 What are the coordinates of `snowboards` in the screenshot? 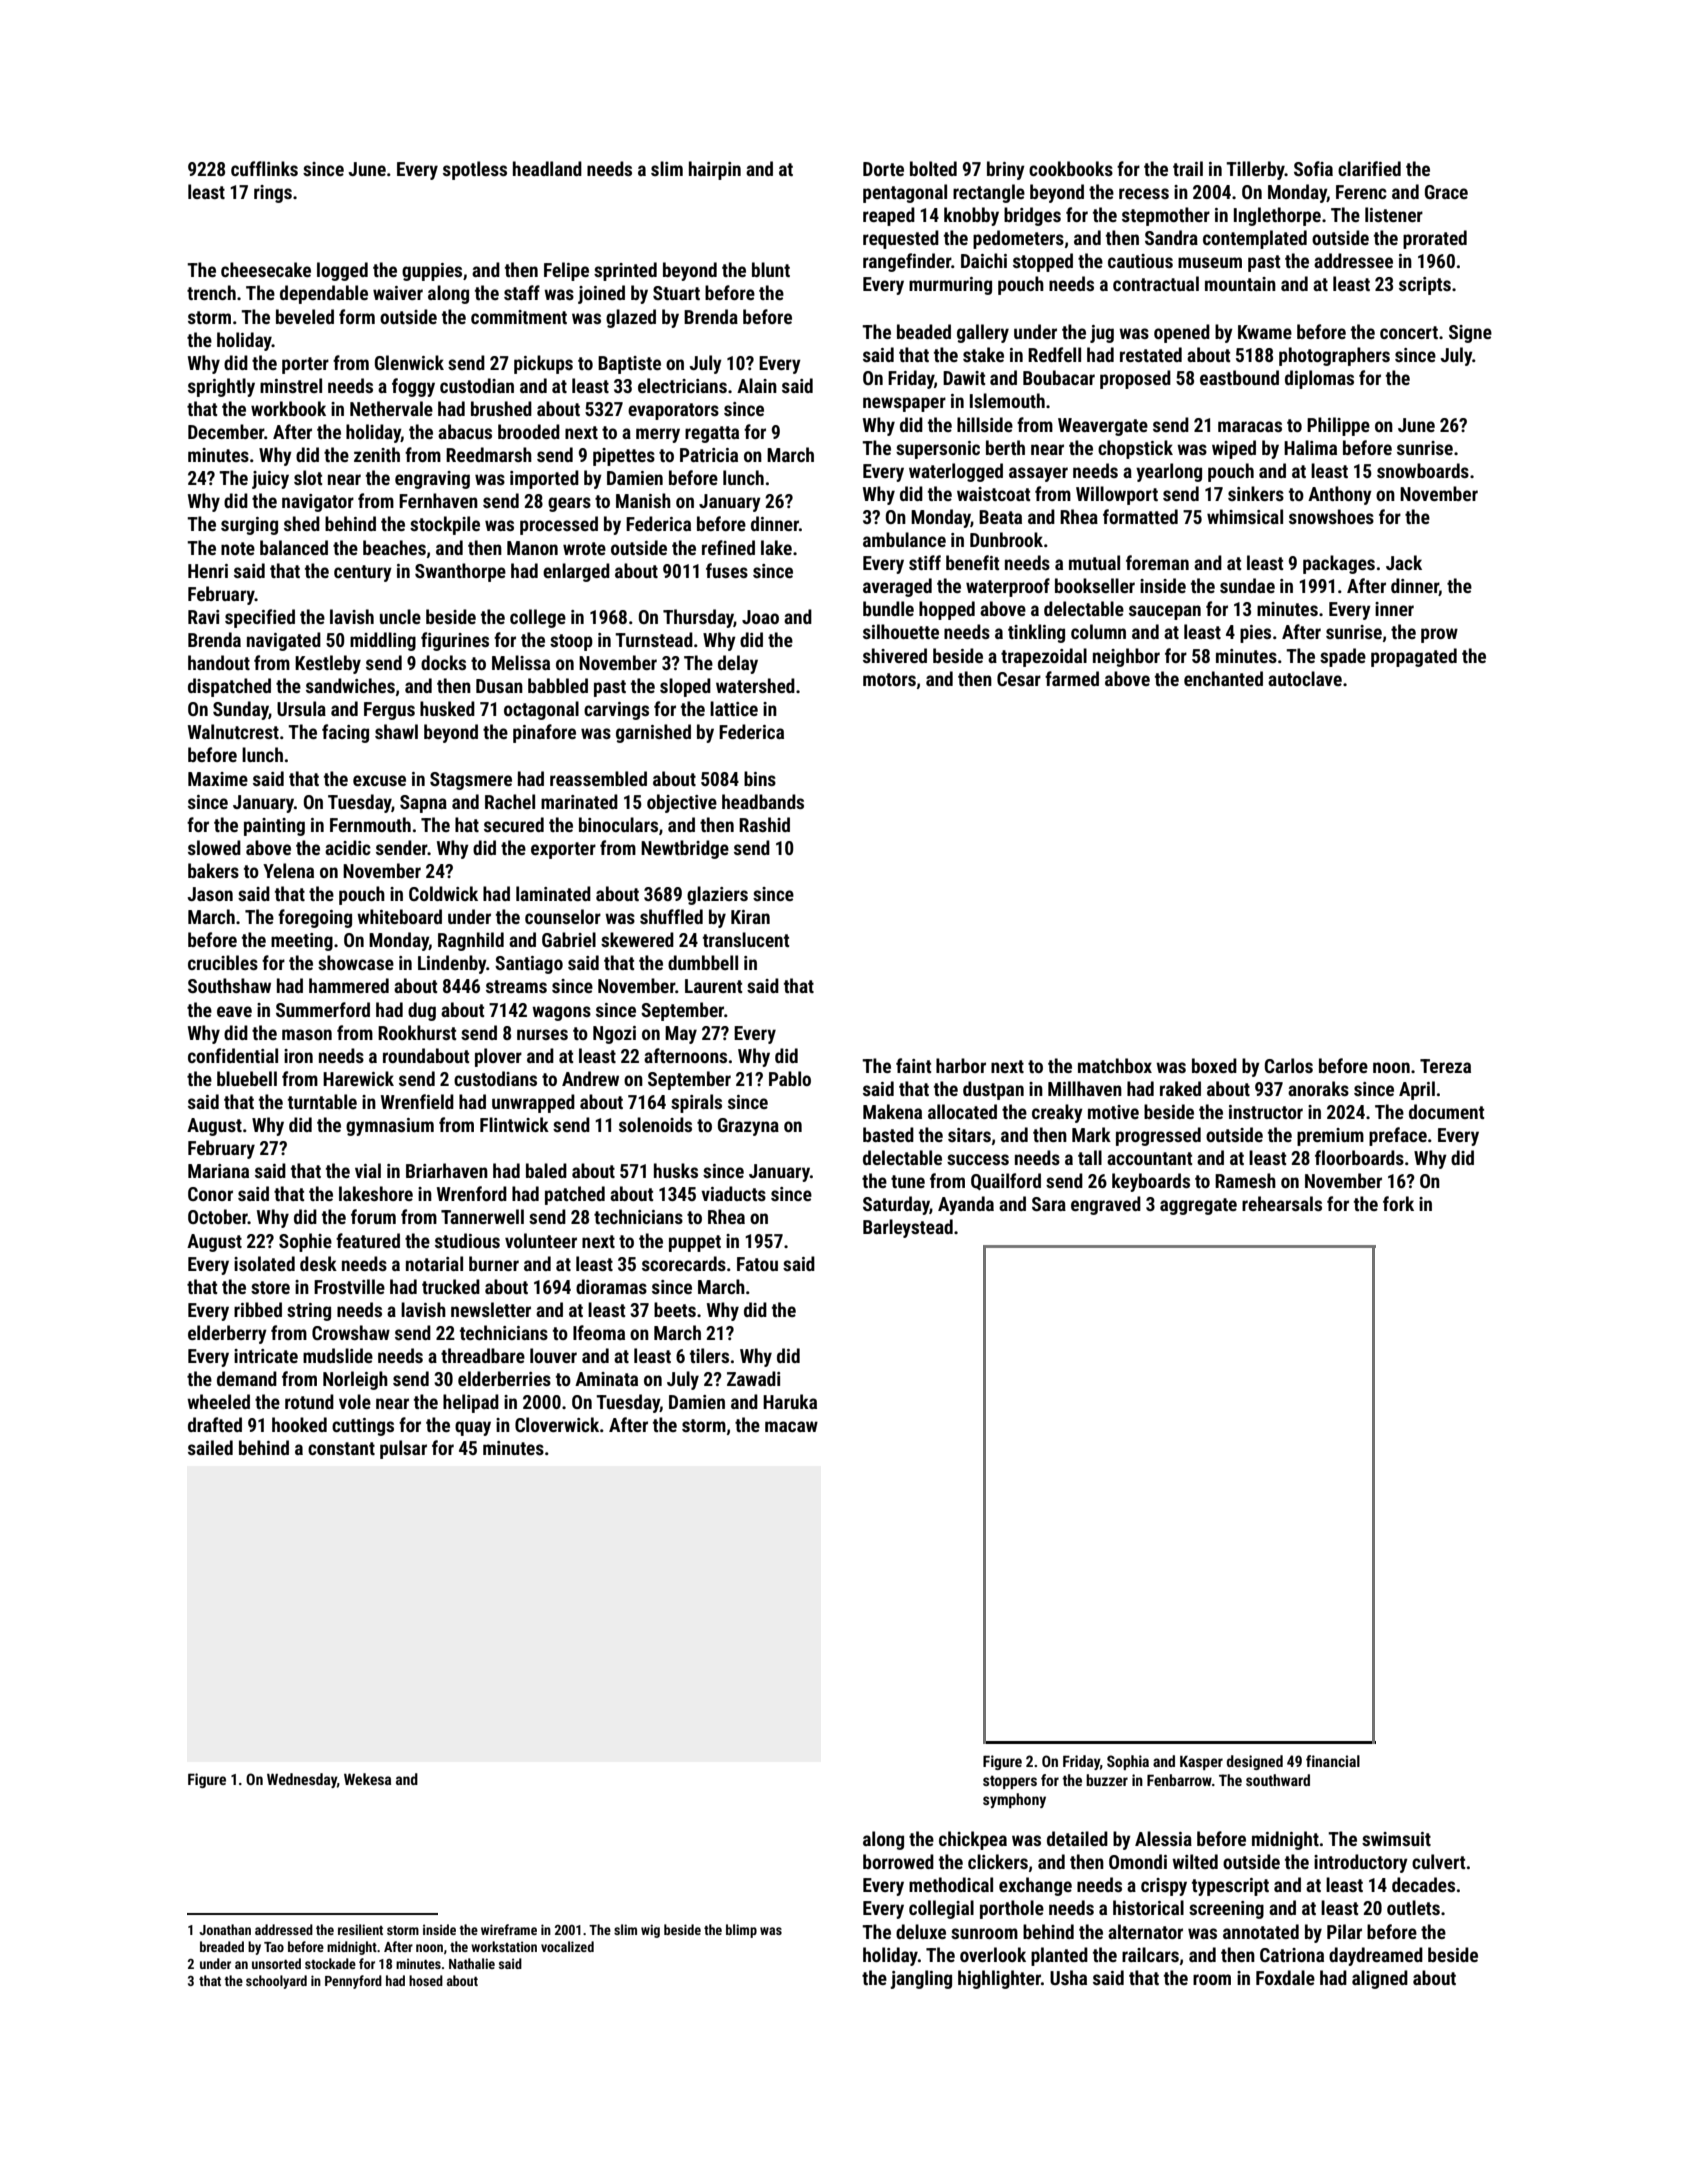 It's located at (1423, 470).
